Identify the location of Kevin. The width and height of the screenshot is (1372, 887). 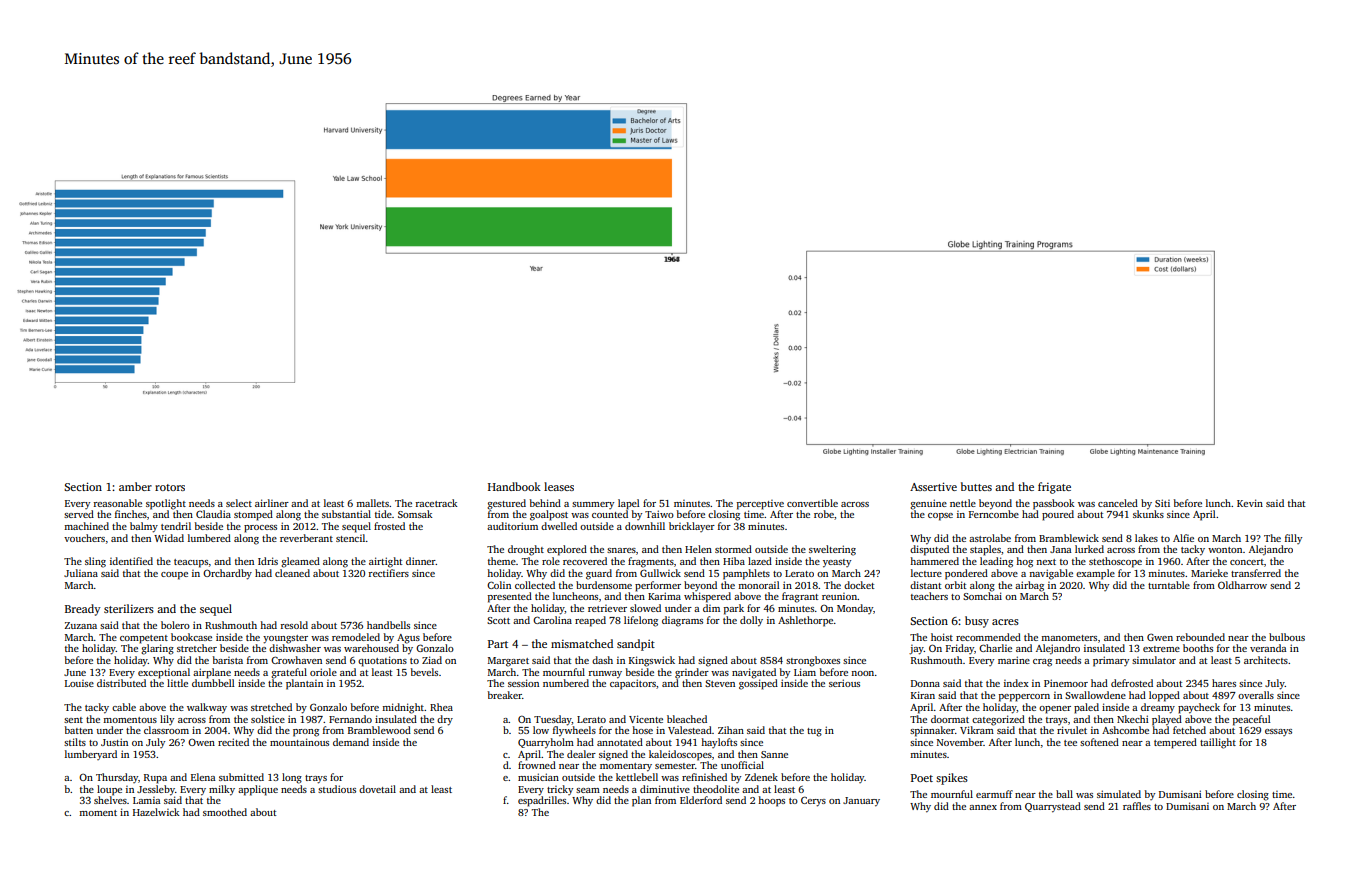
(1250, 503).
